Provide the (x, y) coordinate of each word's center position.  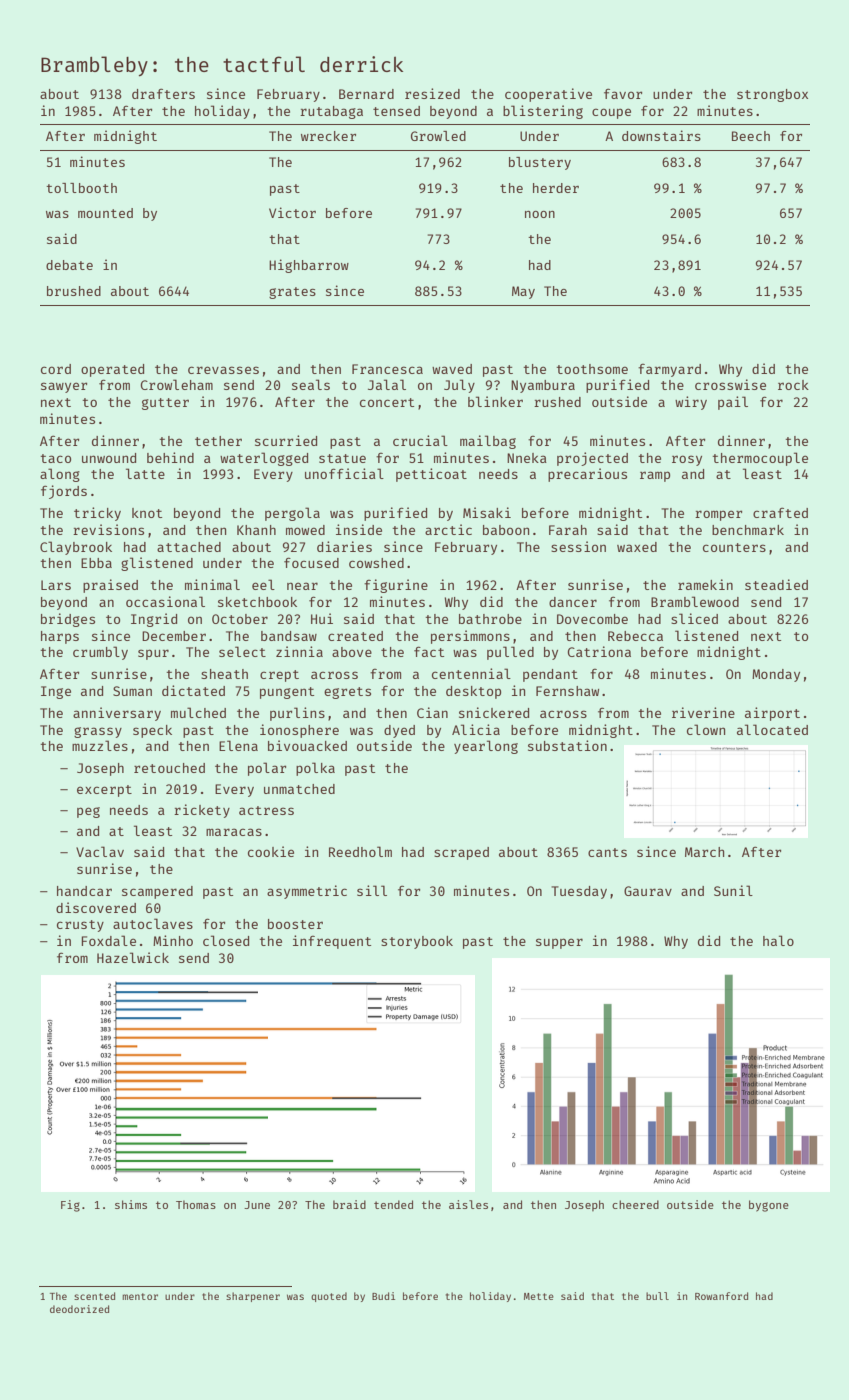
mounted (105, 213)
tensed (396, 111)
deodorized (79, 1309)
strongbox (772, 95)
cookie (271, 851)
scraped (461, 853)
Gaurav (648, 891)
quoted (329, 1297)
